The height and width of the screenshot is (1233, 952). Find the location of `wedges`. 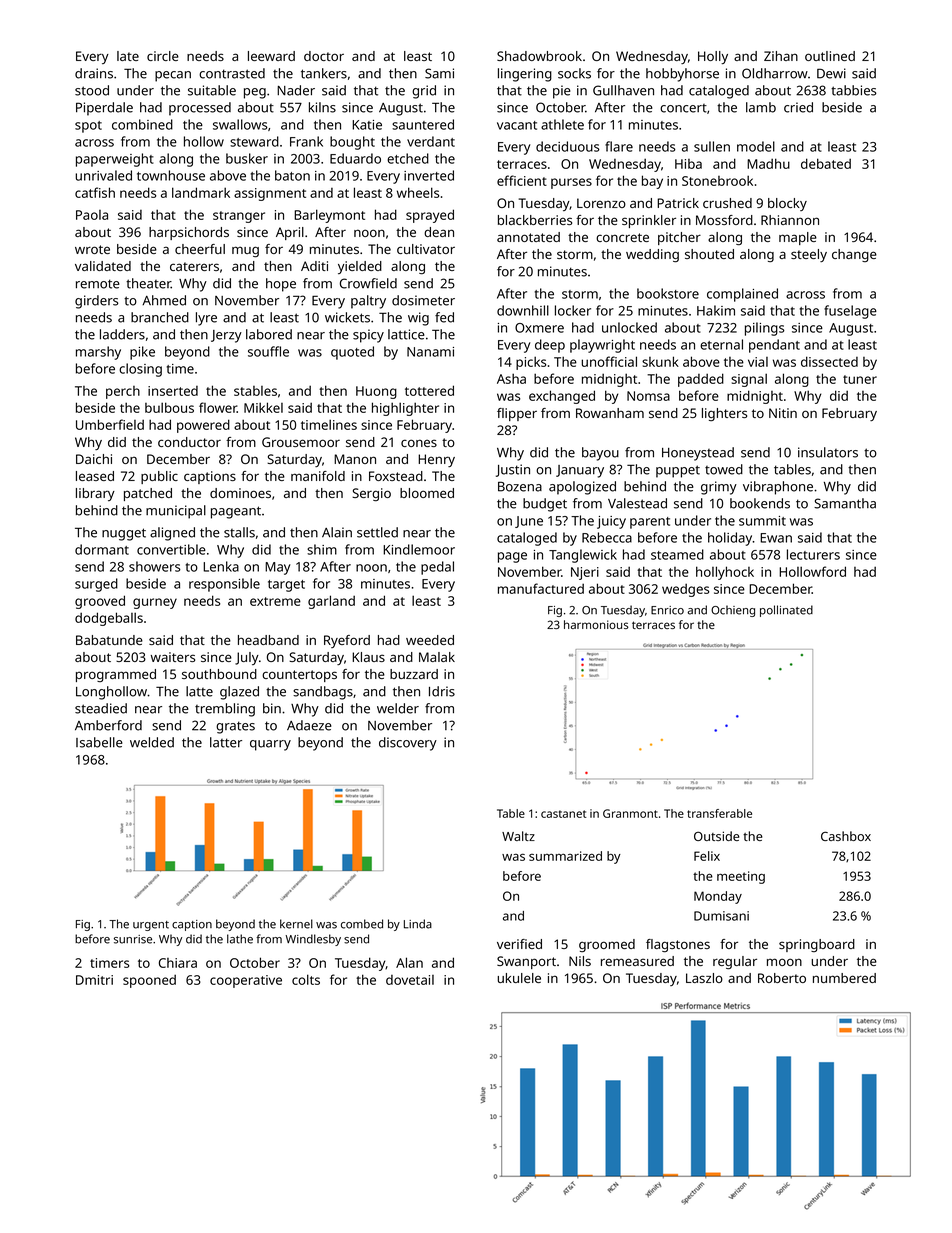

wedges is located at coordinates (685, 590).
